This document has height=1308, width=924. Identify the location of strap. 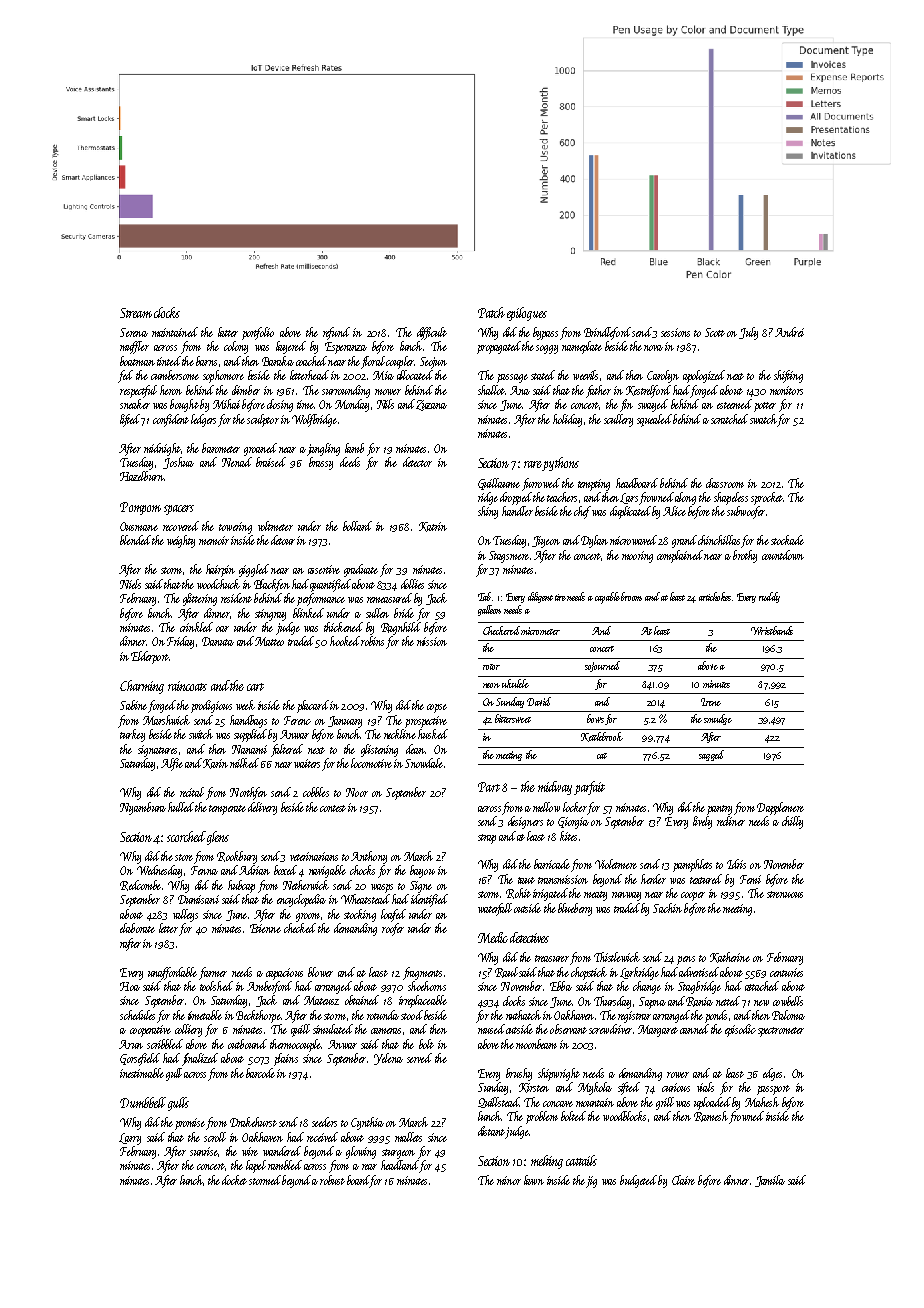
(487, 839).
